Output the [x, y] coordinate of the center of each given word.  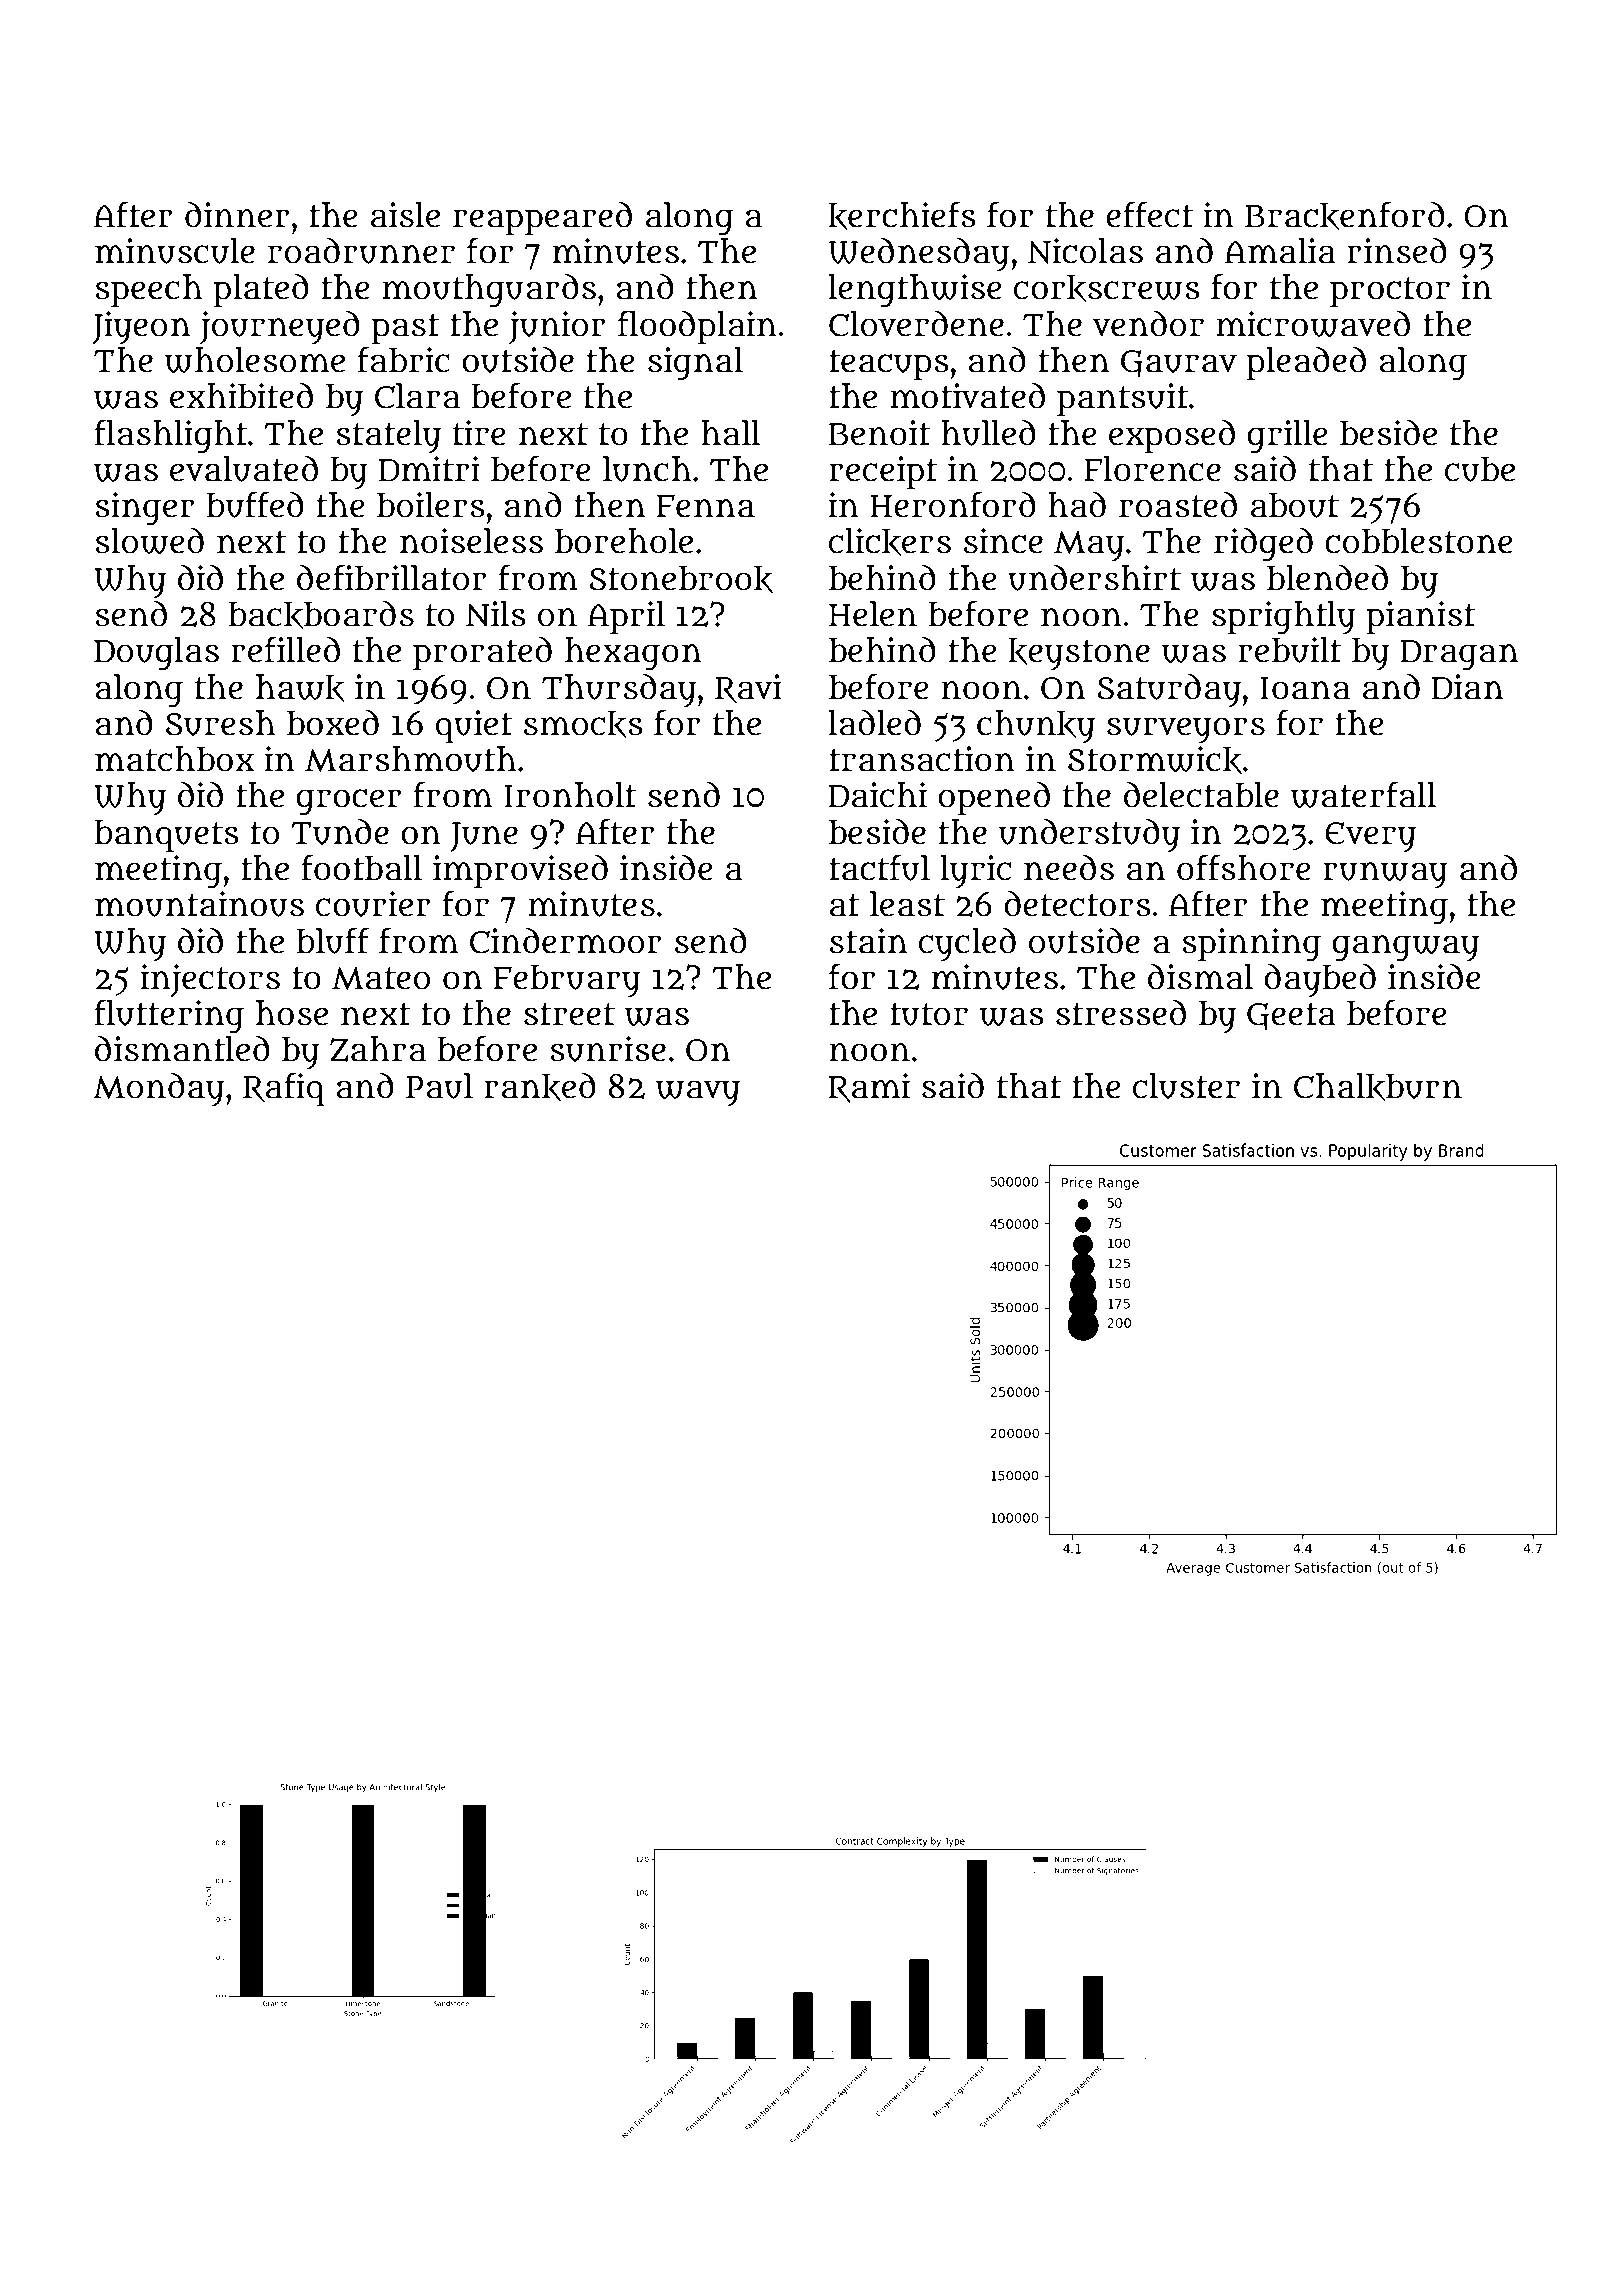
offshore [1243, 867]
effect [1149, 214]
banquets [166, 836]
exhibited [241, 395]
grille [1287, 436]
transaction [922, 759]
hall [731, 433]
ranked [540, 1086]
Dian [1467, 687]
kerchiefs [902, 215]
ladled [875, 722]
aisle [405, 215]
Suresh [220, 723]
